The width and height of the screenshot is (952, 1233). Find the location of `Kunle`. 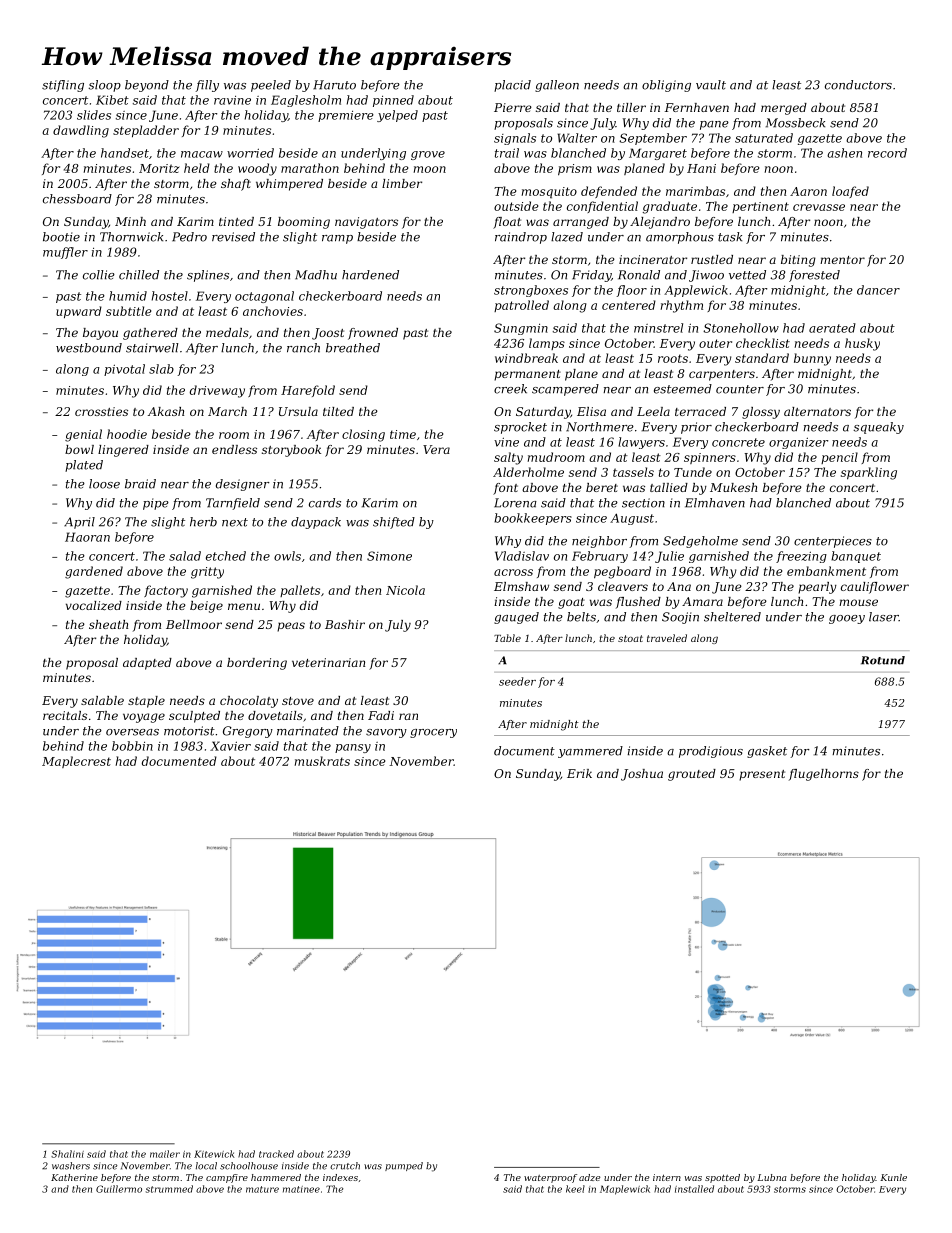

Kunle is located at coordinates (893, 1177).
